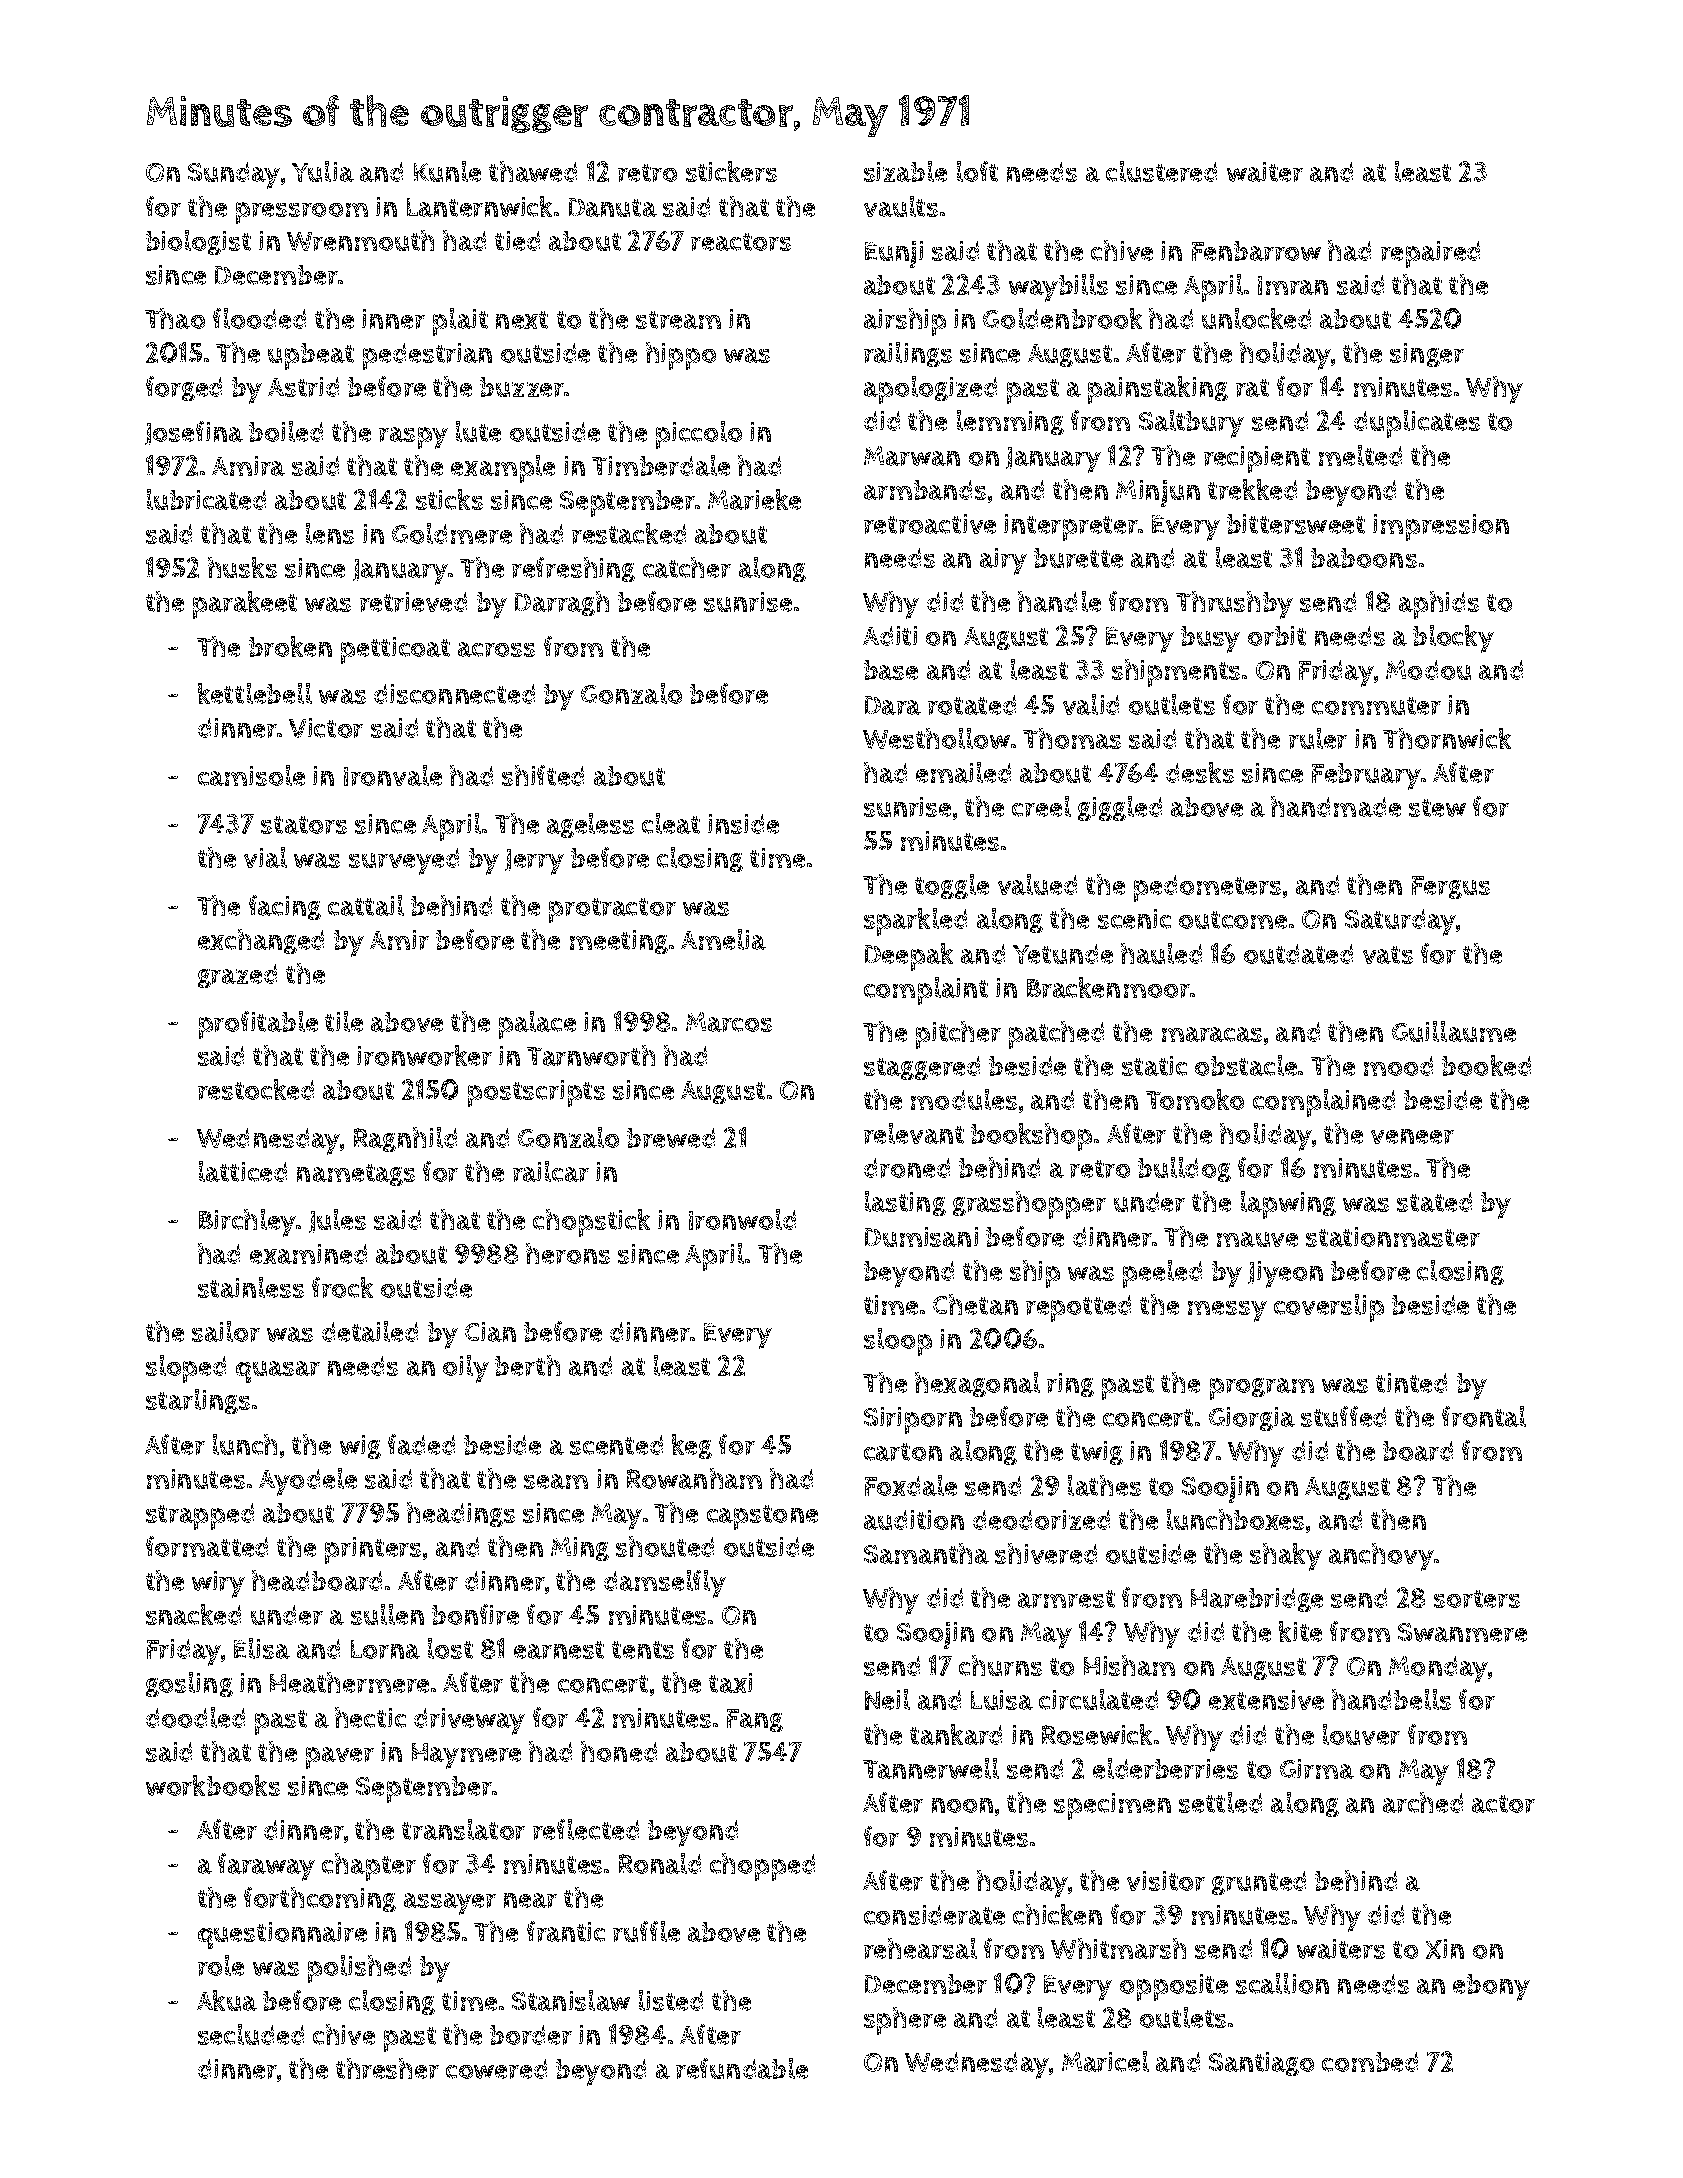 This screenshot has height=2178, width=1683. Describe the element at coordinates (342, 1287) in the screenshot. I see `frock` at that location.
